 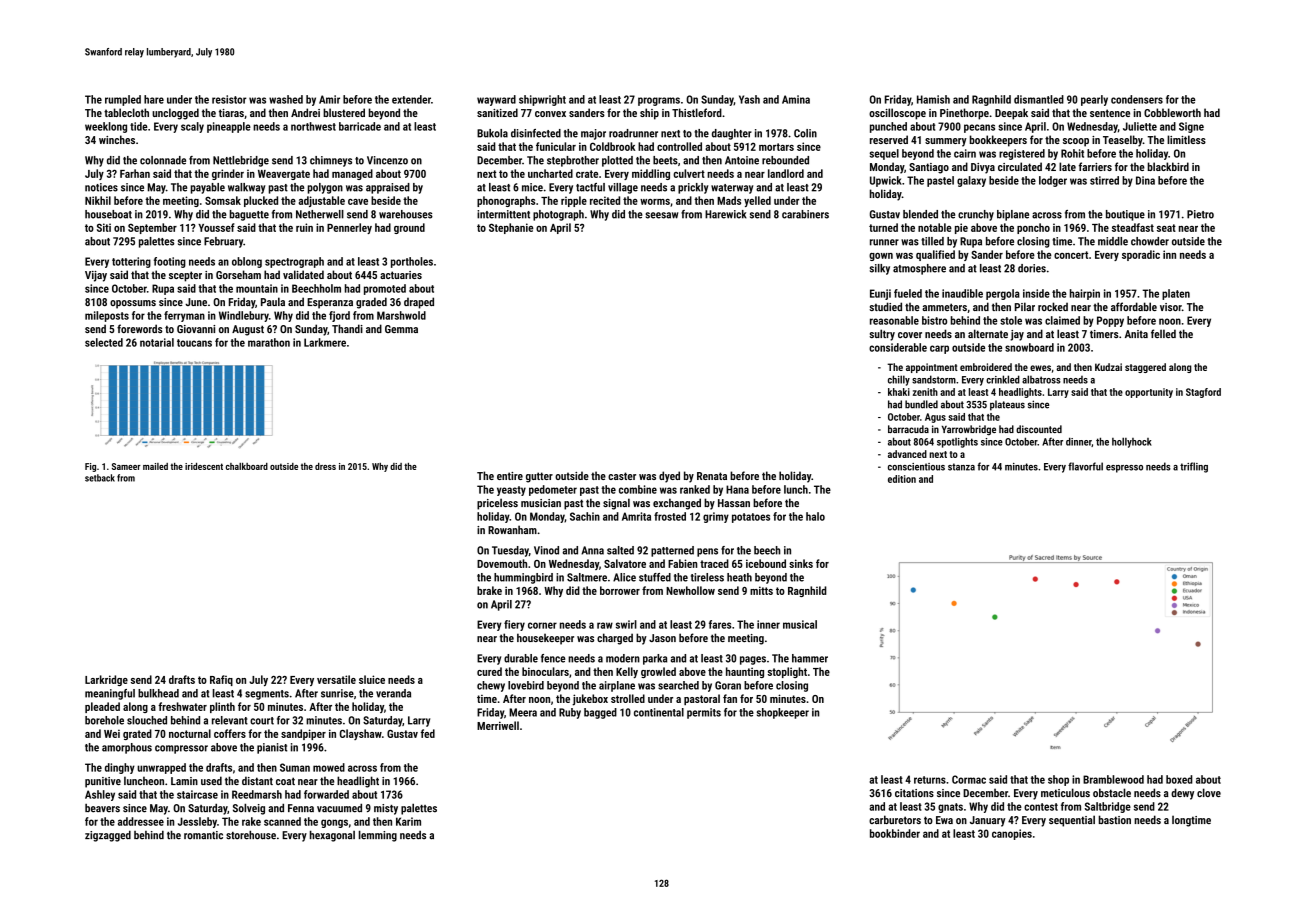 I want to click on fan, so click(x=730, y=698).
